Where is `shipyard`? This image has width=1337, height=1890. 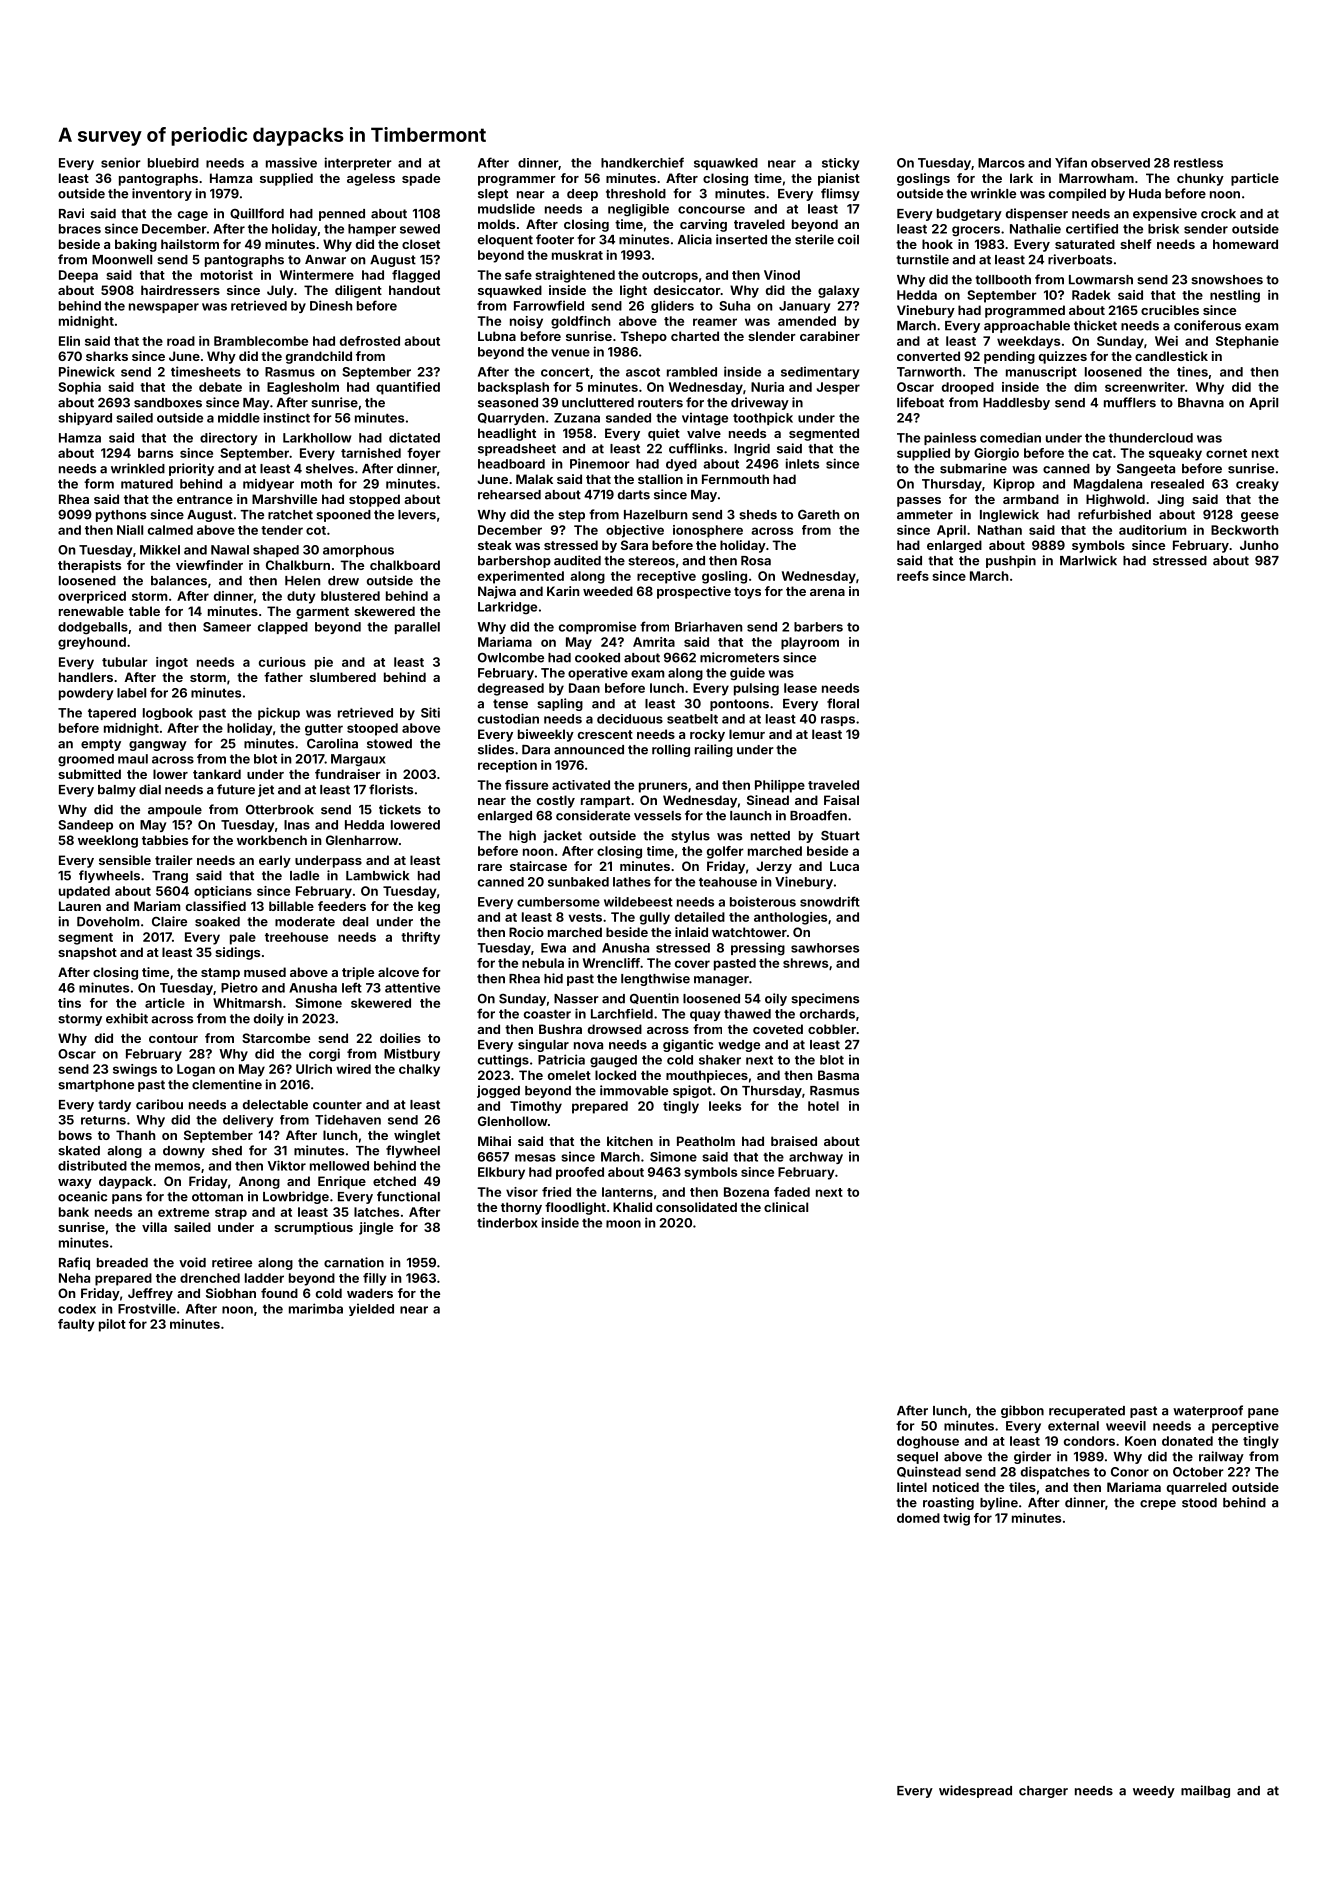 shipyard is located at coordinates (85, 419).
